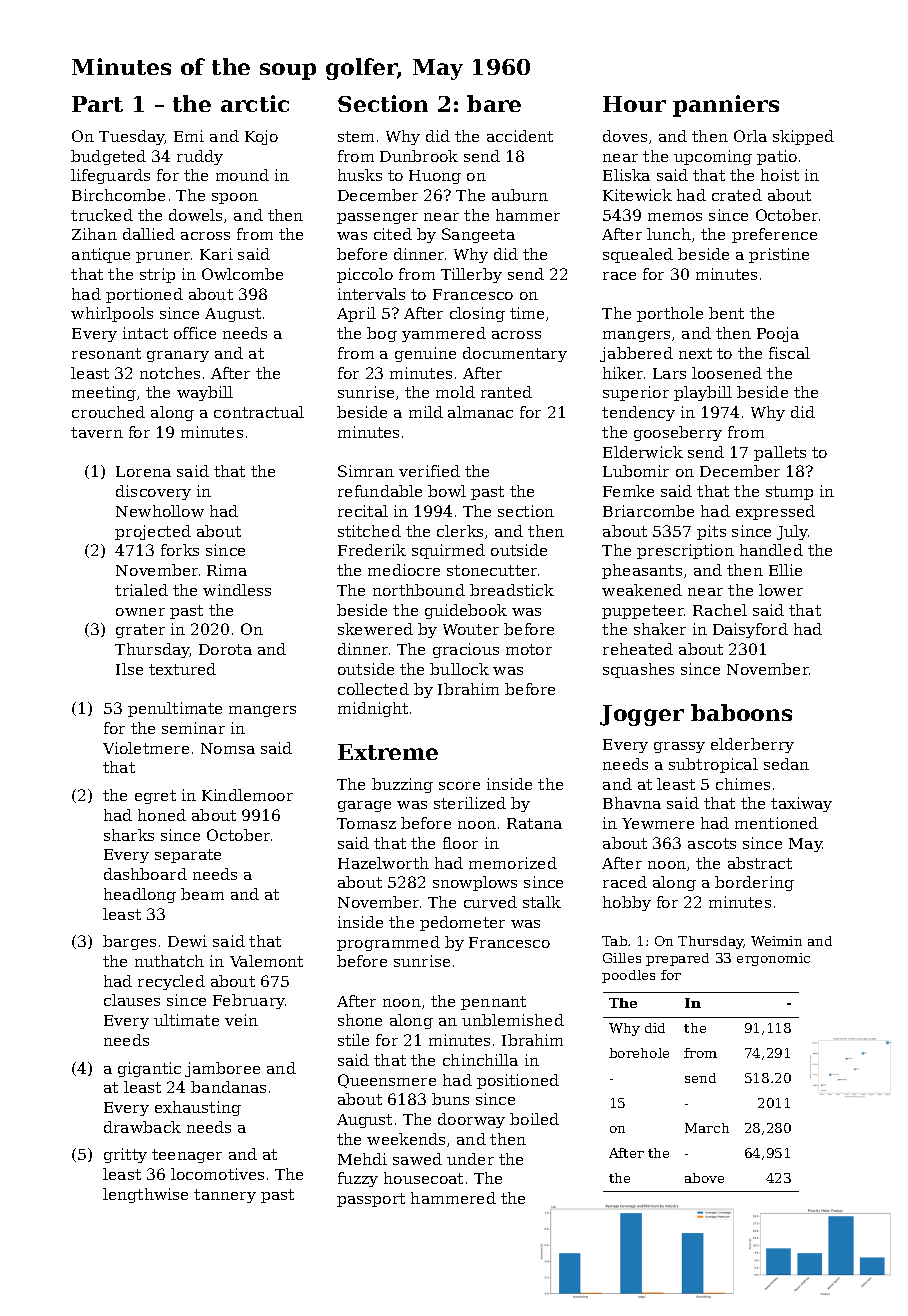  Describe the element at coordinates (255, 103) in the document. I see `arctic` at that location.
